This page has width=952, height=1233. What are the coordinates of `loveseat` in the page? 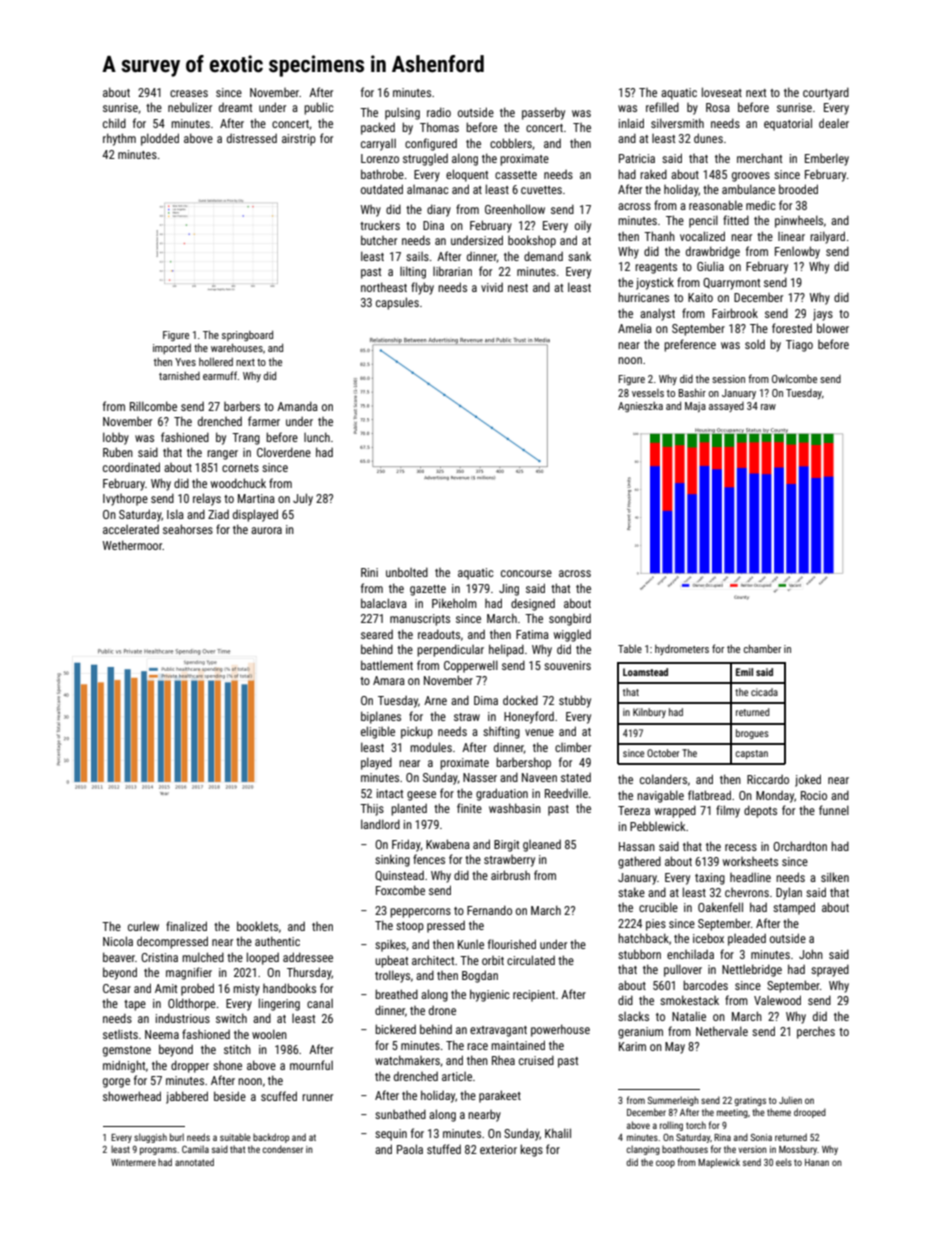 It's located at (722, 92).
